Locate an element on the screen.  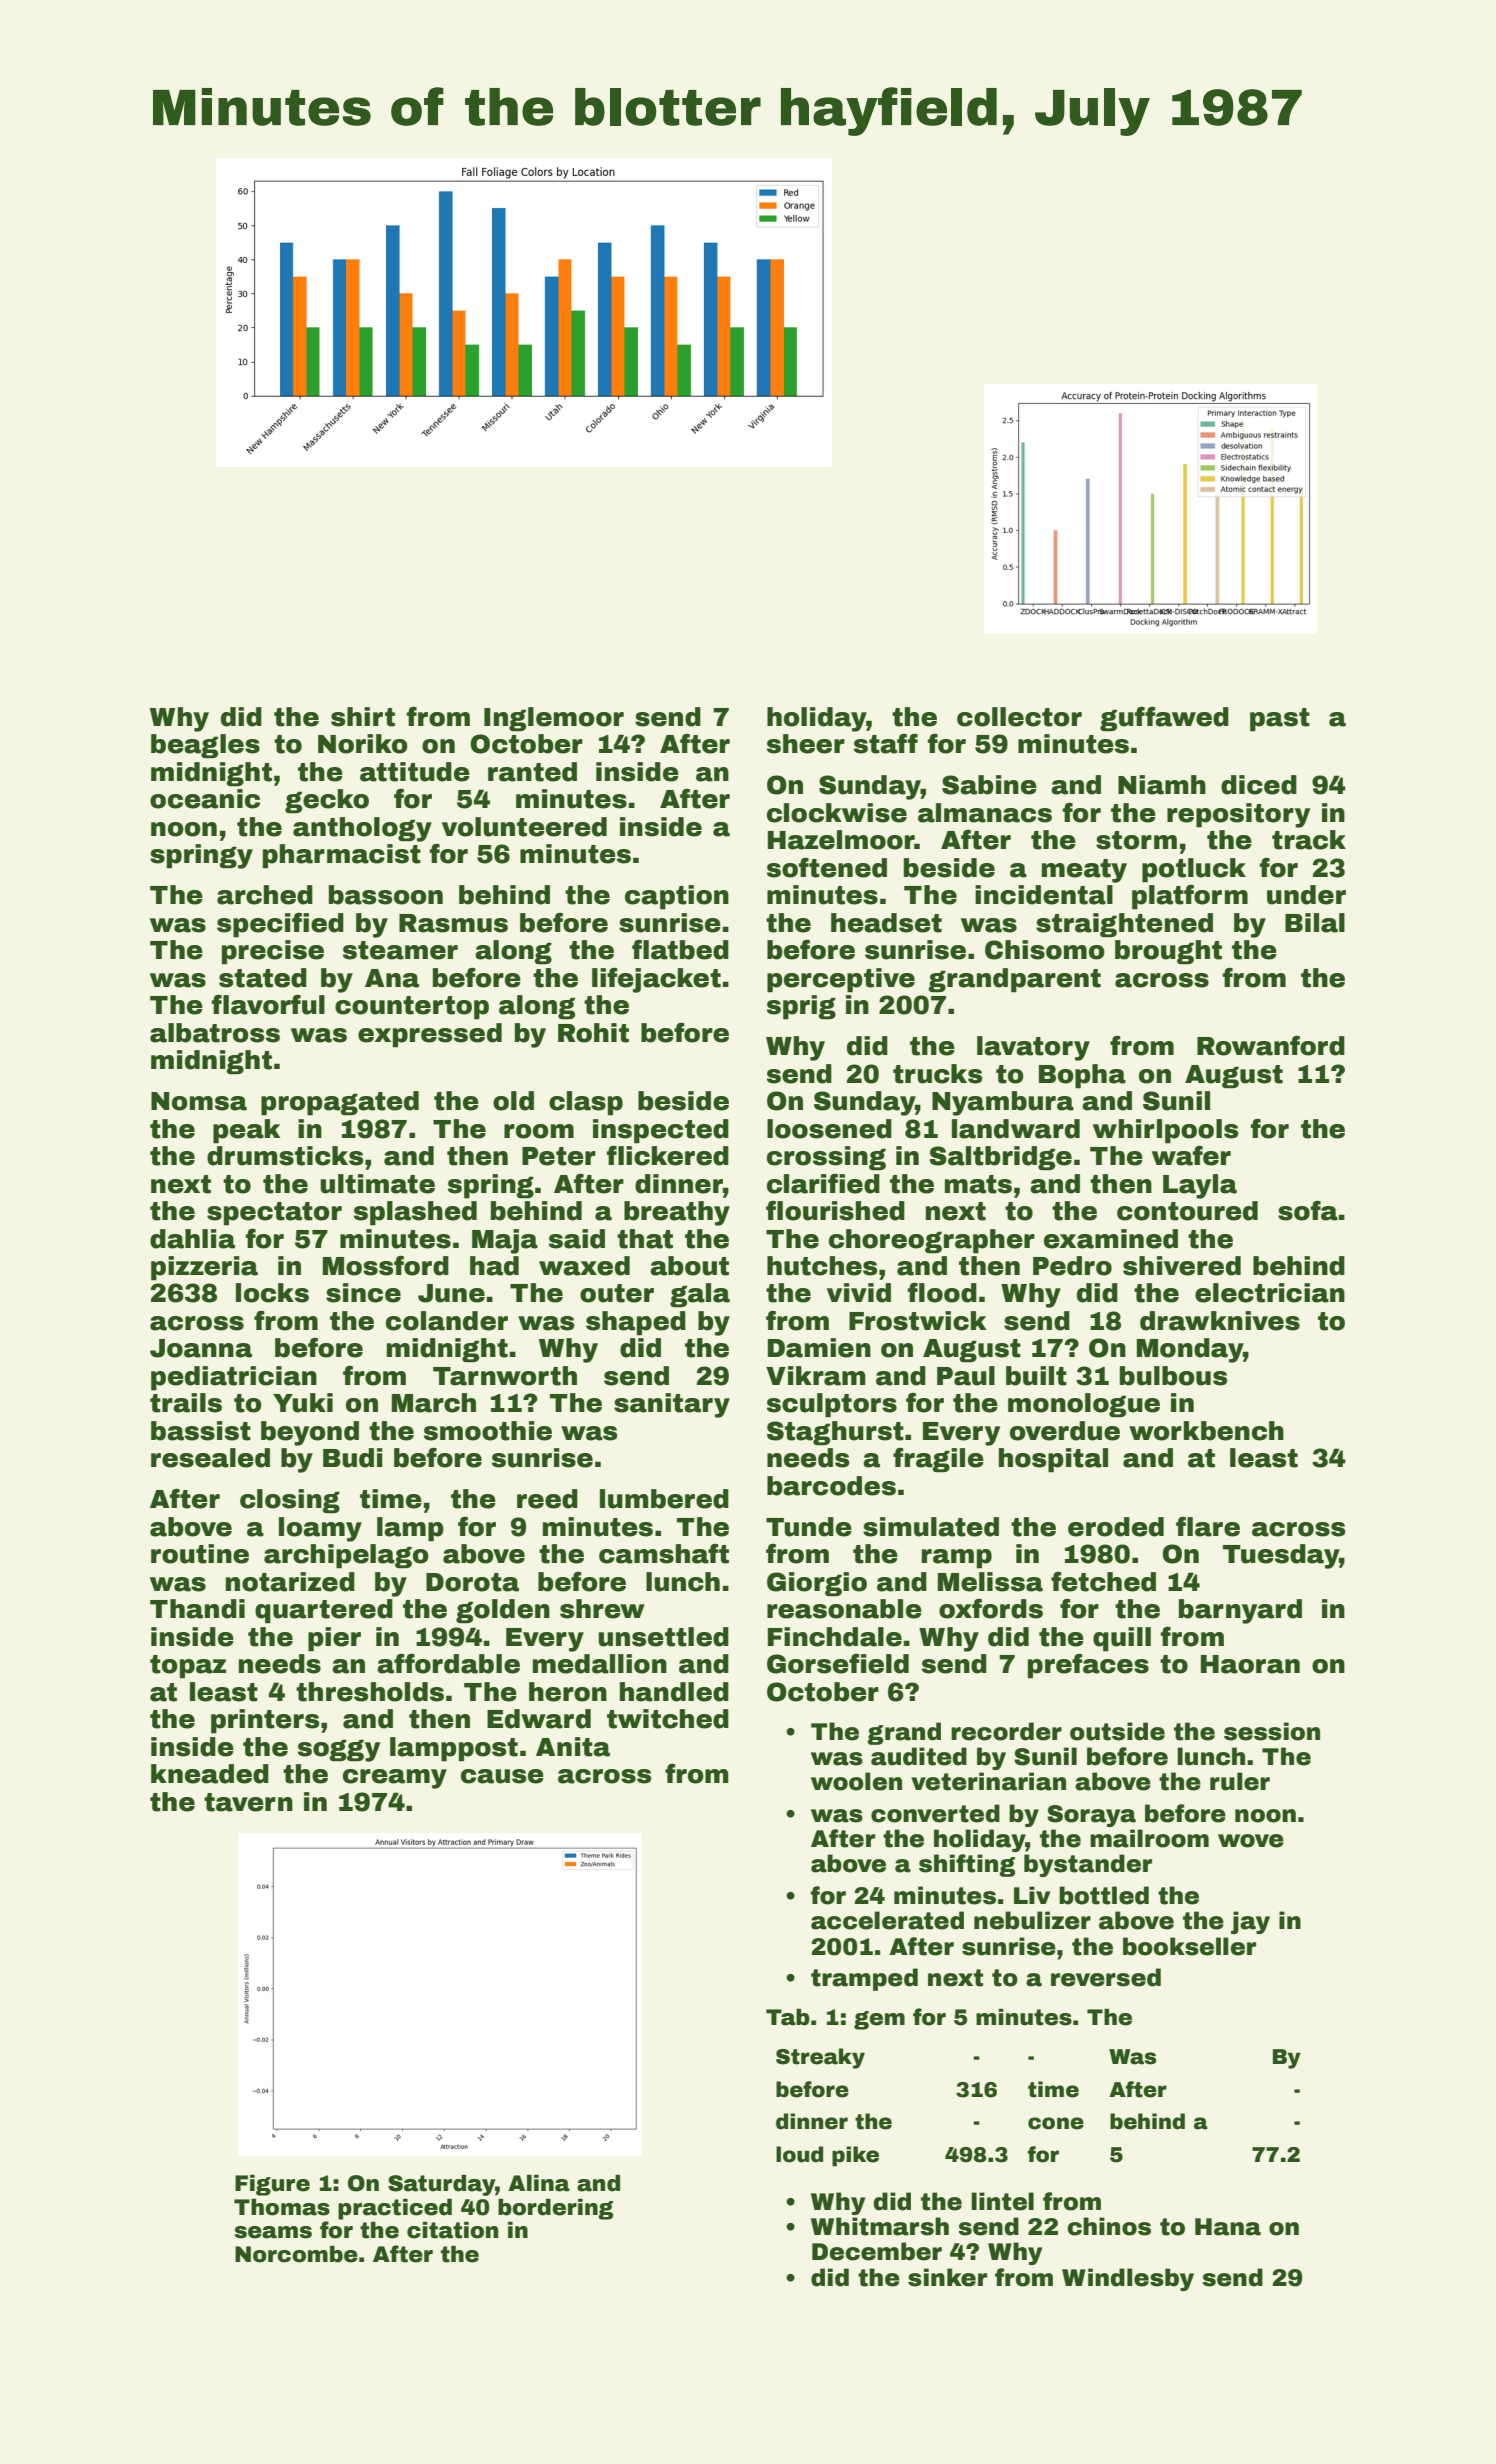
bulbous is located at coordinates (1173, 1376).
